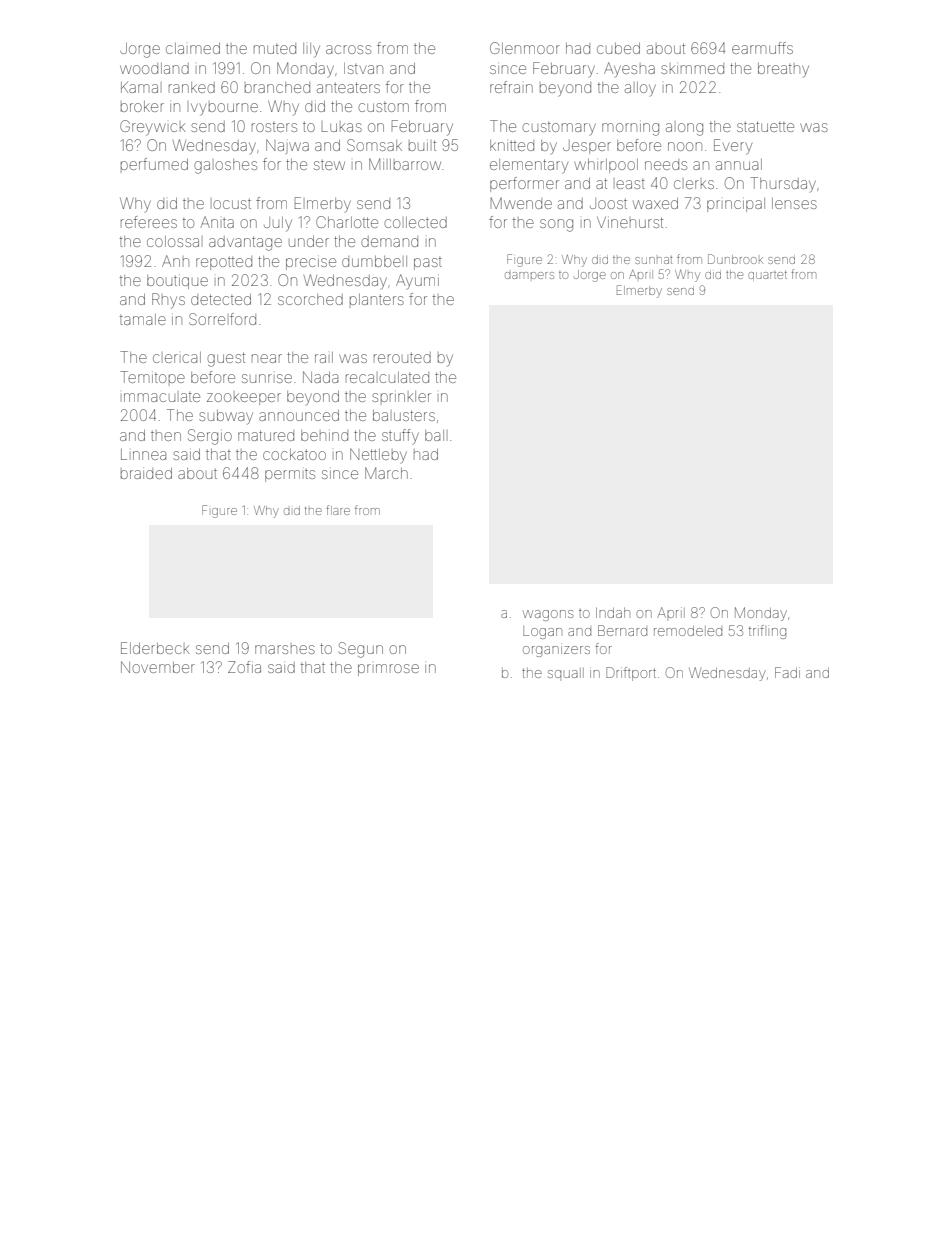  Describe the element at coordinates (224, 109) in the screenshot. I see `Ivybourne` at that location.
